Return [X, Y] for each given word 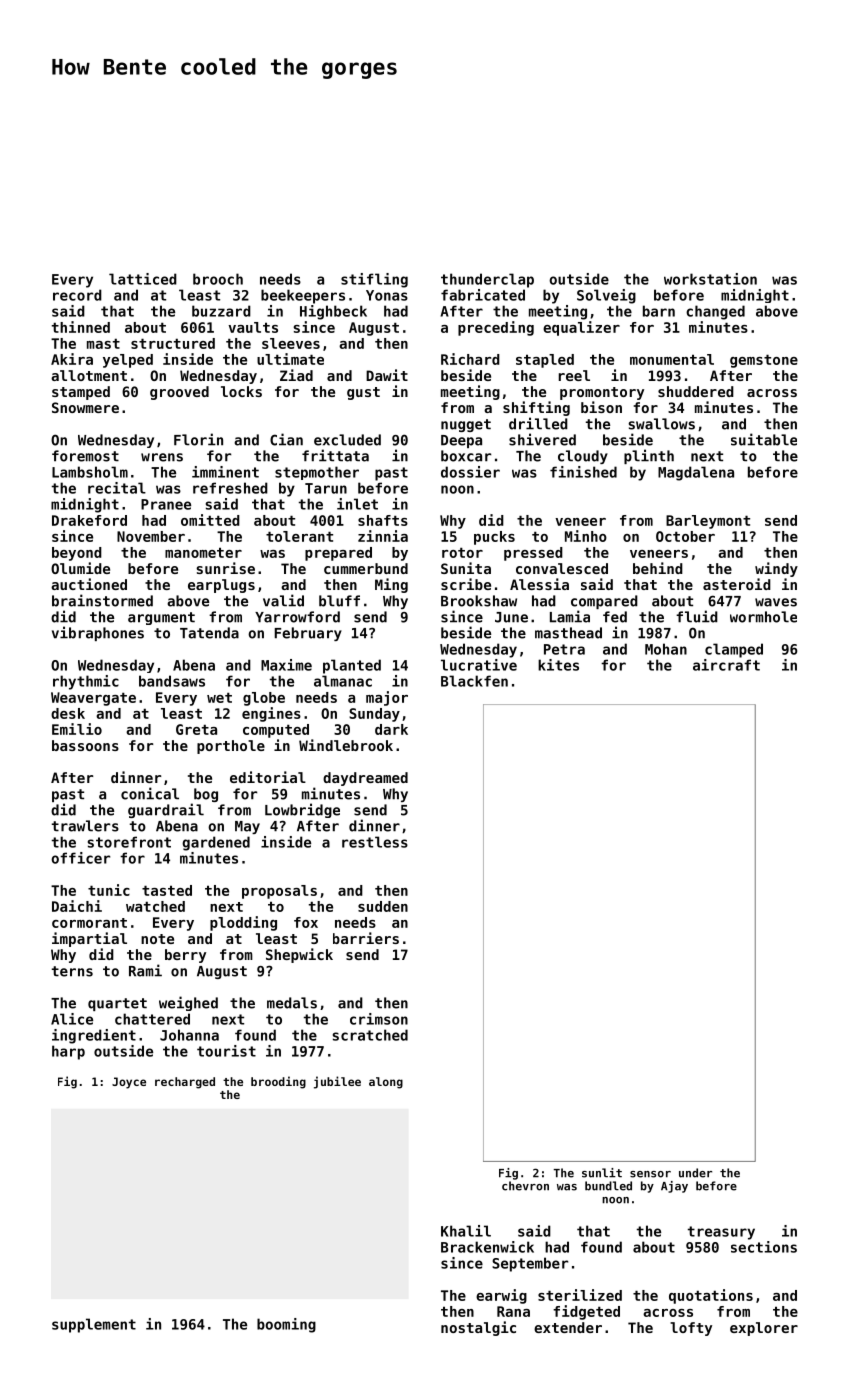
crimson [379, 1019]
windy [776, 569]
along [386, 1083]
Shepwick [299, 955]
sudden [383, 906]
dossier [470, 472]
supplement [94, 1325]
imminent [225, 472]
